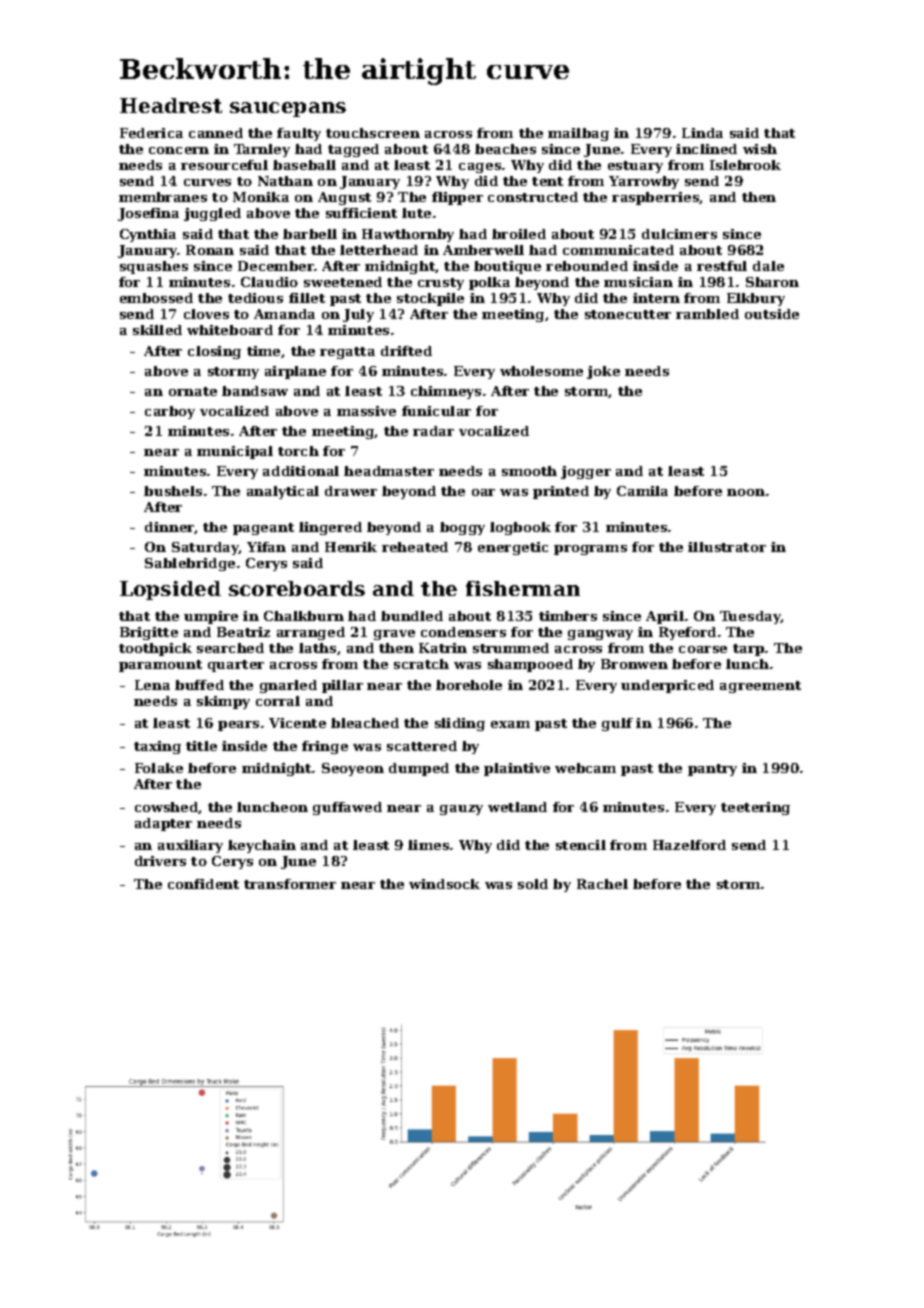 The height and width of the screenshot is (1308, 924). What do you see at coordinates (590, 550) in the screenshot?
I see `programs` at bounding box center [590, 550].
